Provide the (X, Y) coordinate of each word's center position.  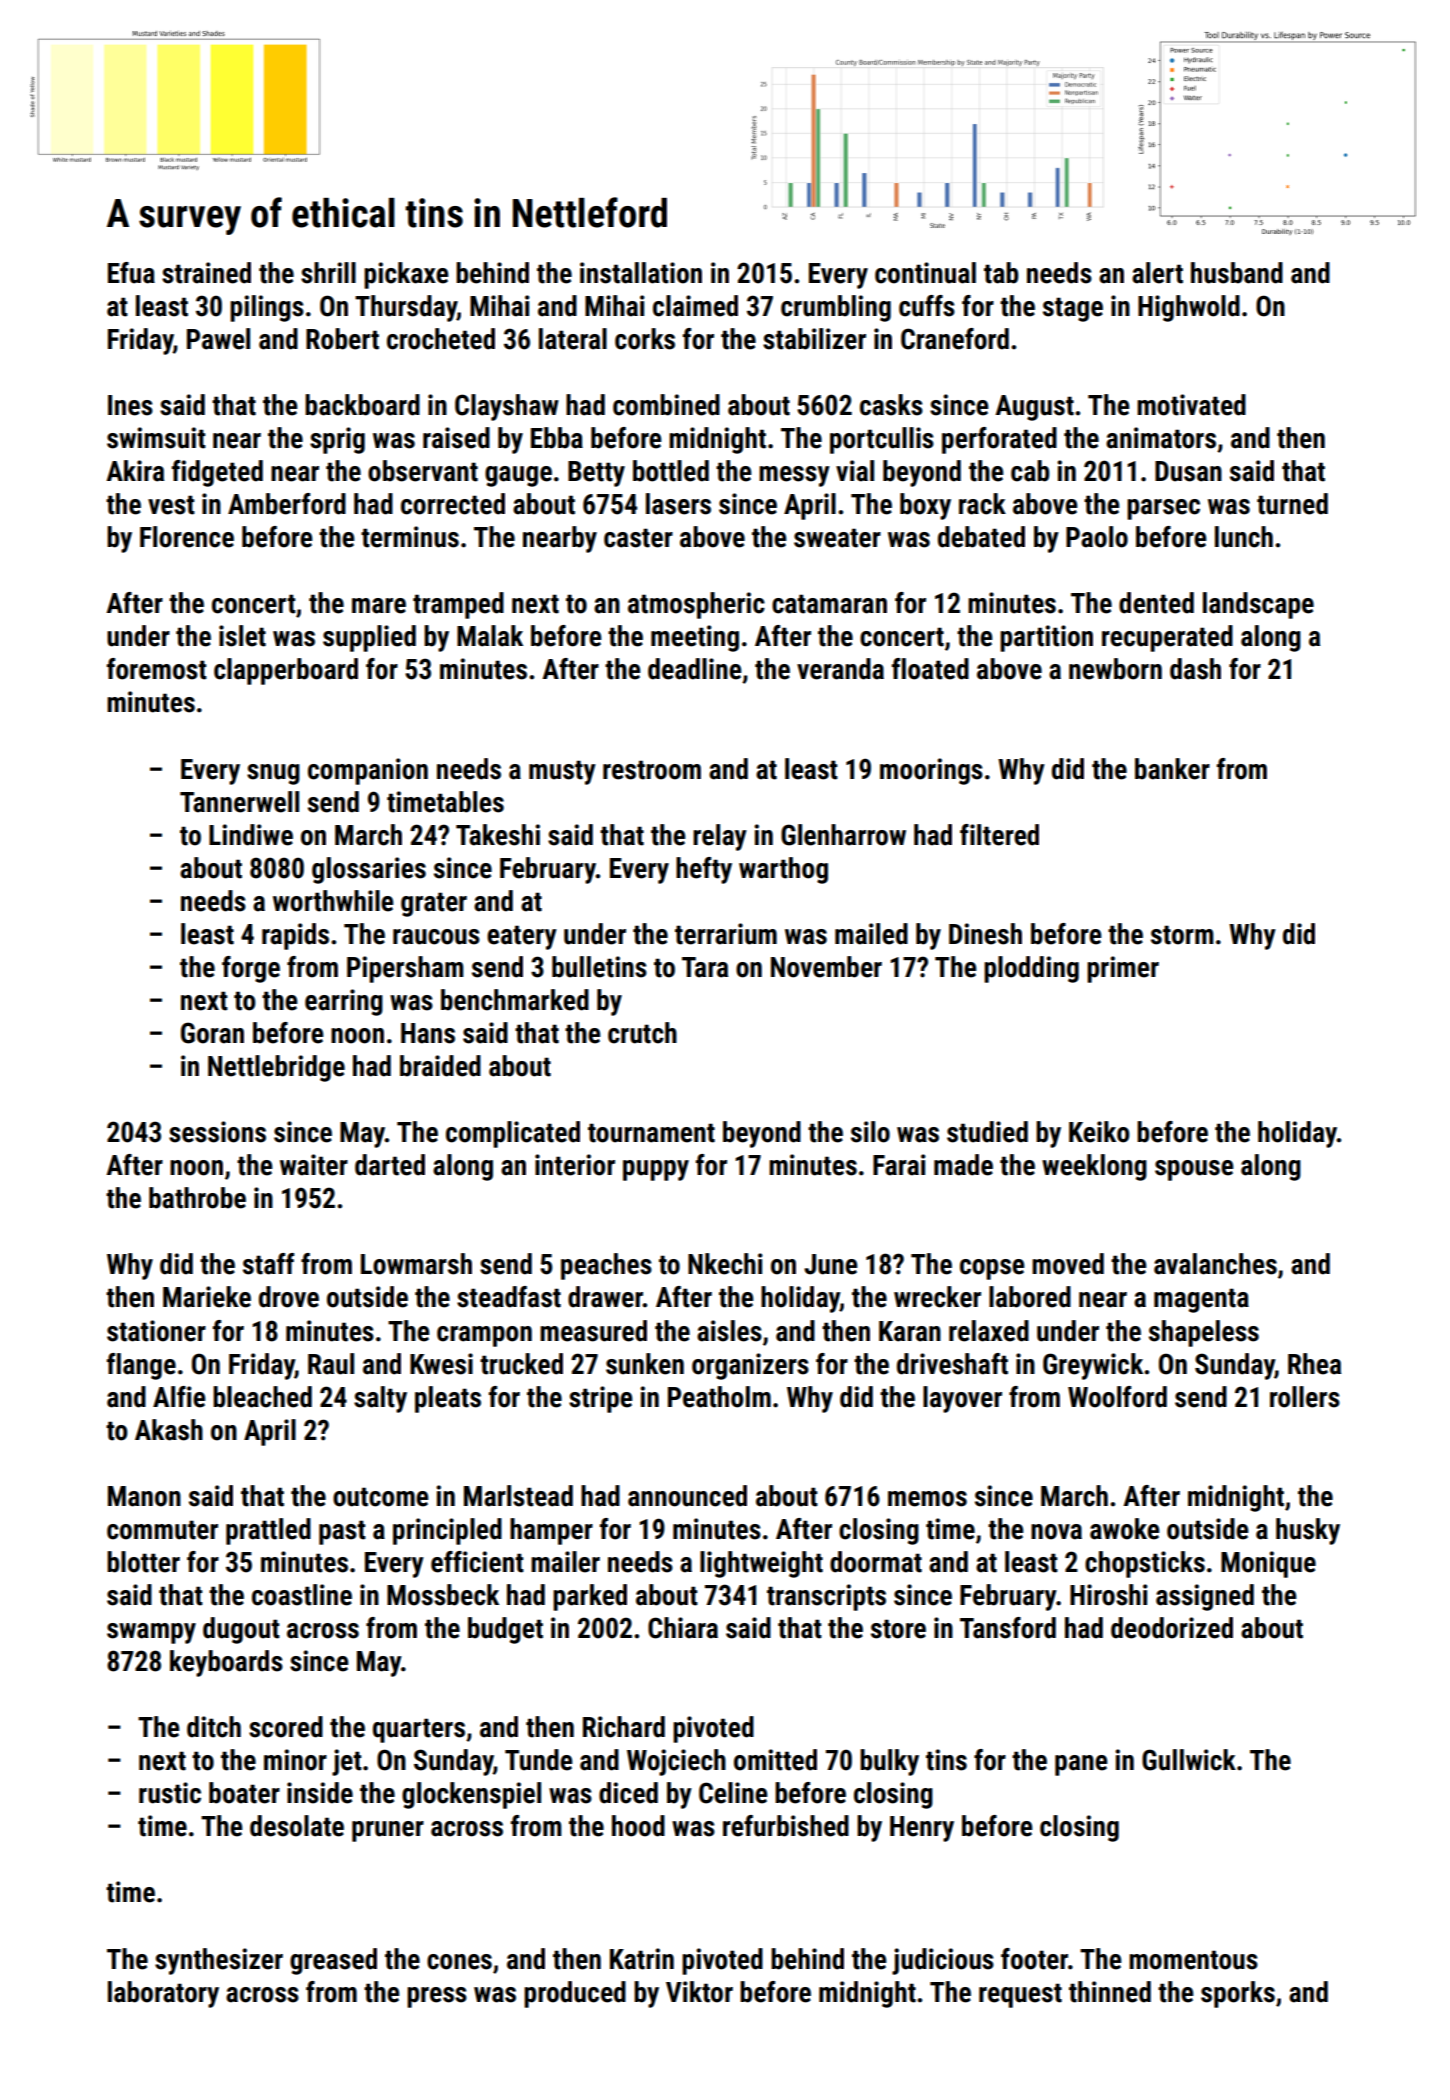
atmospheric (696, 605)
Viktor (699, 1992)
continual (925, 273)
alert (1157, 273)
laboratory (163, 1994)
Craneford (955, 339)
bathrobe (197, 1198)
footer (1034, 1959)
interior (575, 1165)
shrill (328, 273)
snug (273, 774)
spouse (1194, 1170)
